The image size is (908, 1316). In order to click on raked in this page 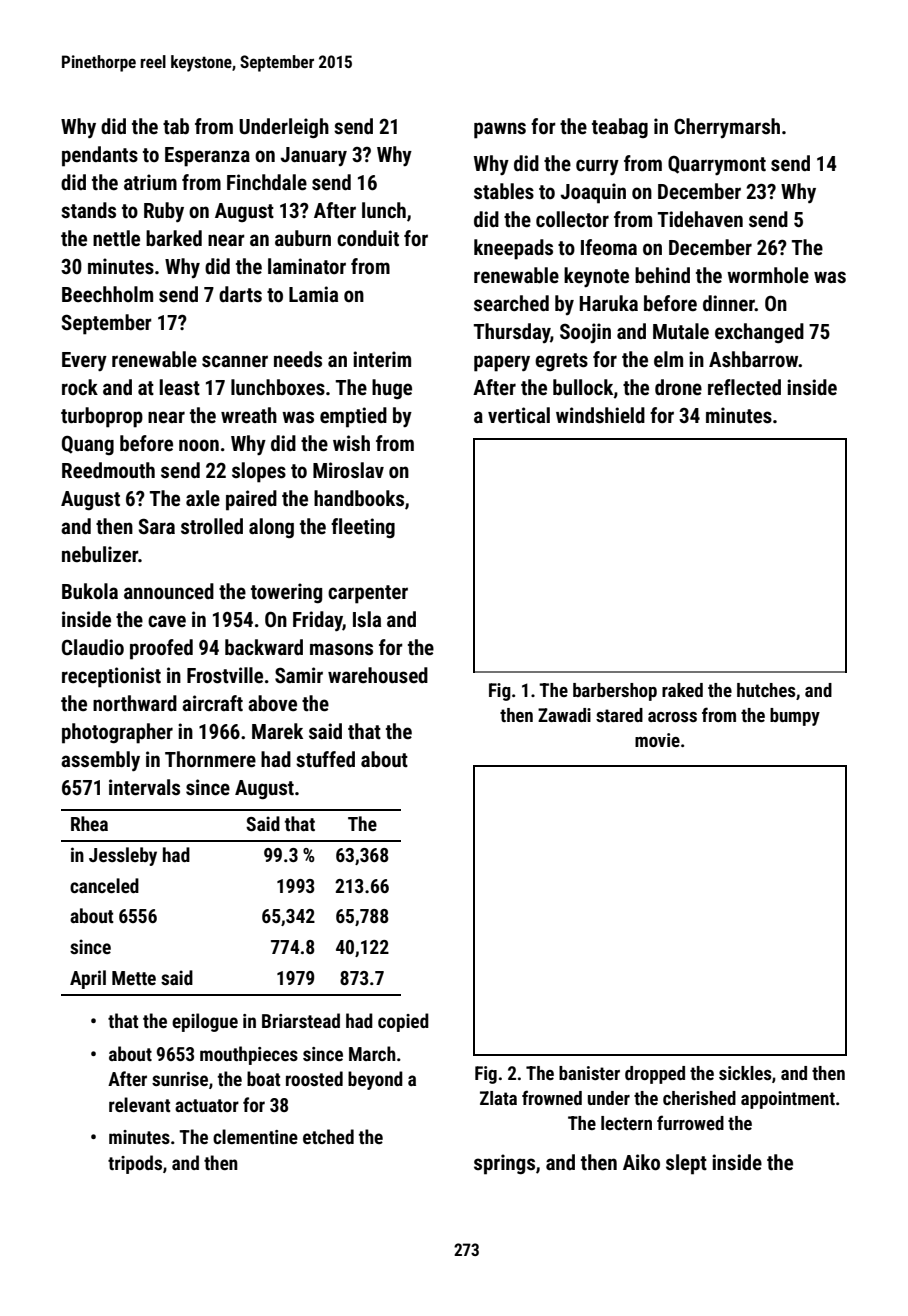, I will do `click(682, 690)`.
